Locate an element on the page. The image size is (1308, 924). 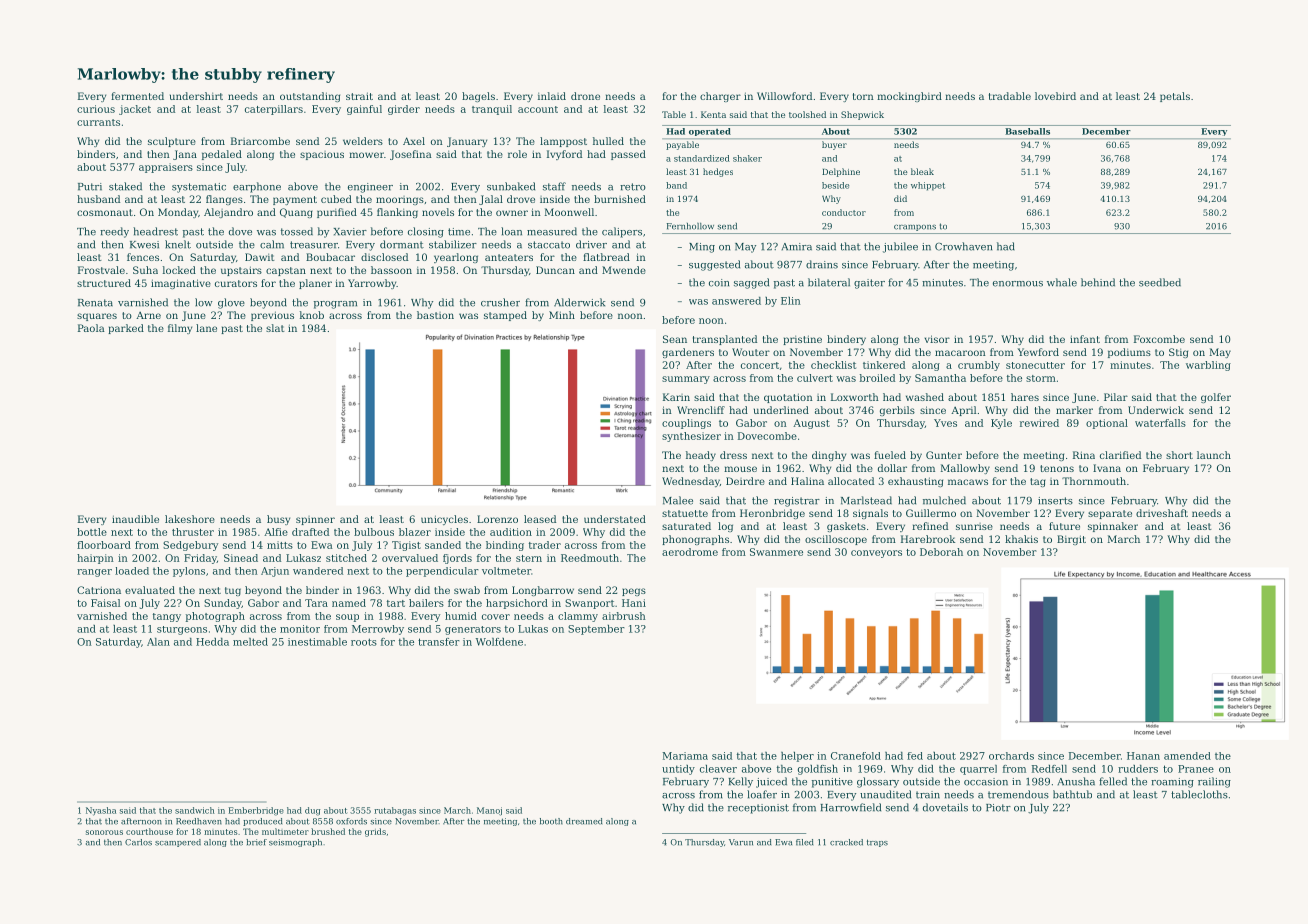
systematic is located at coordinates (199, 188).
